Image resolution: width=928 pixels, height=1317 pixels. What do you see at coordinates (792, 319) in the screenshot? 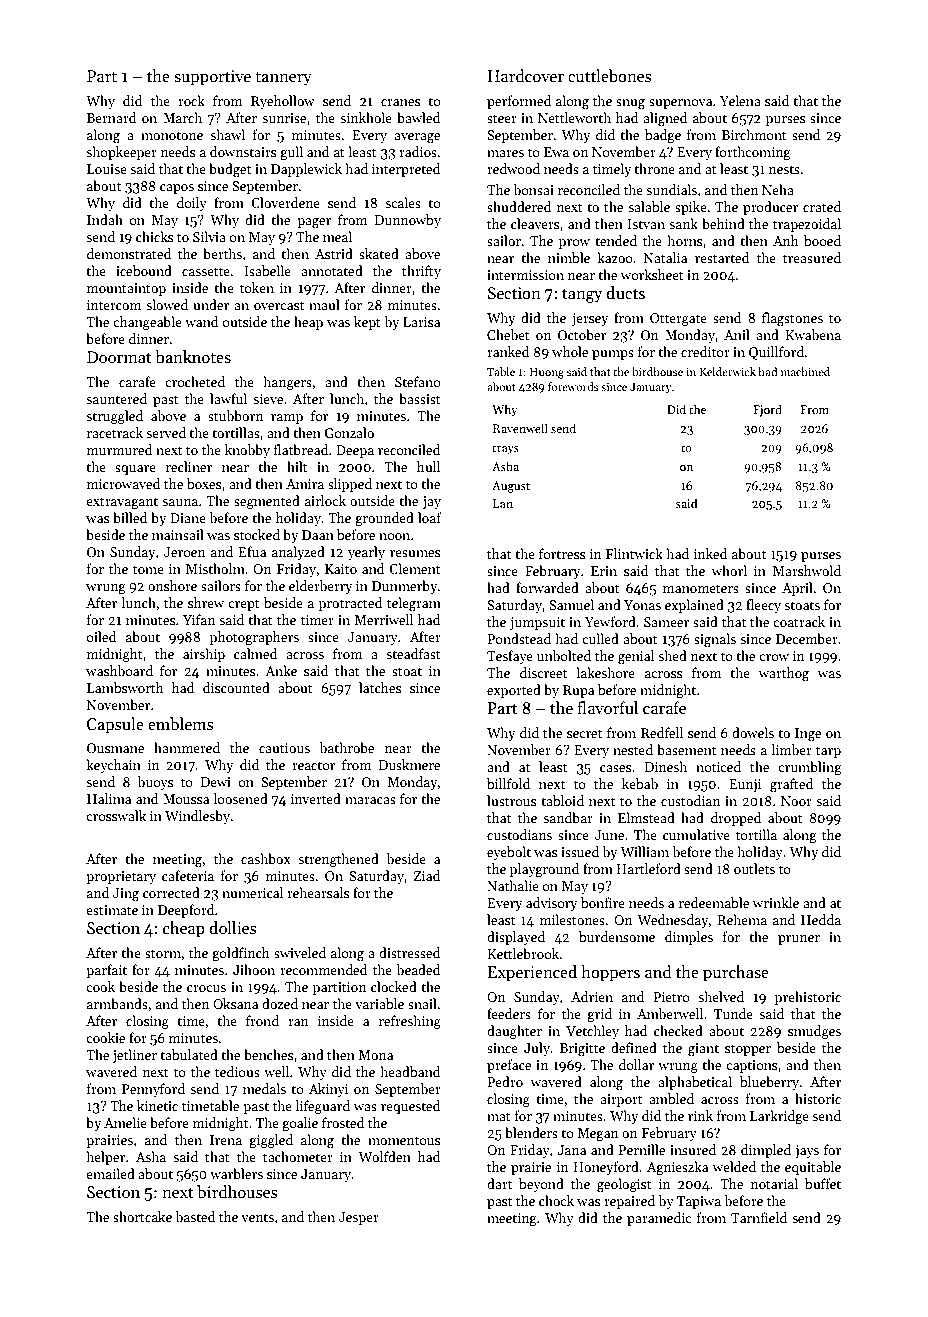
I see `flagstones` at bounding box center [792, 319].
